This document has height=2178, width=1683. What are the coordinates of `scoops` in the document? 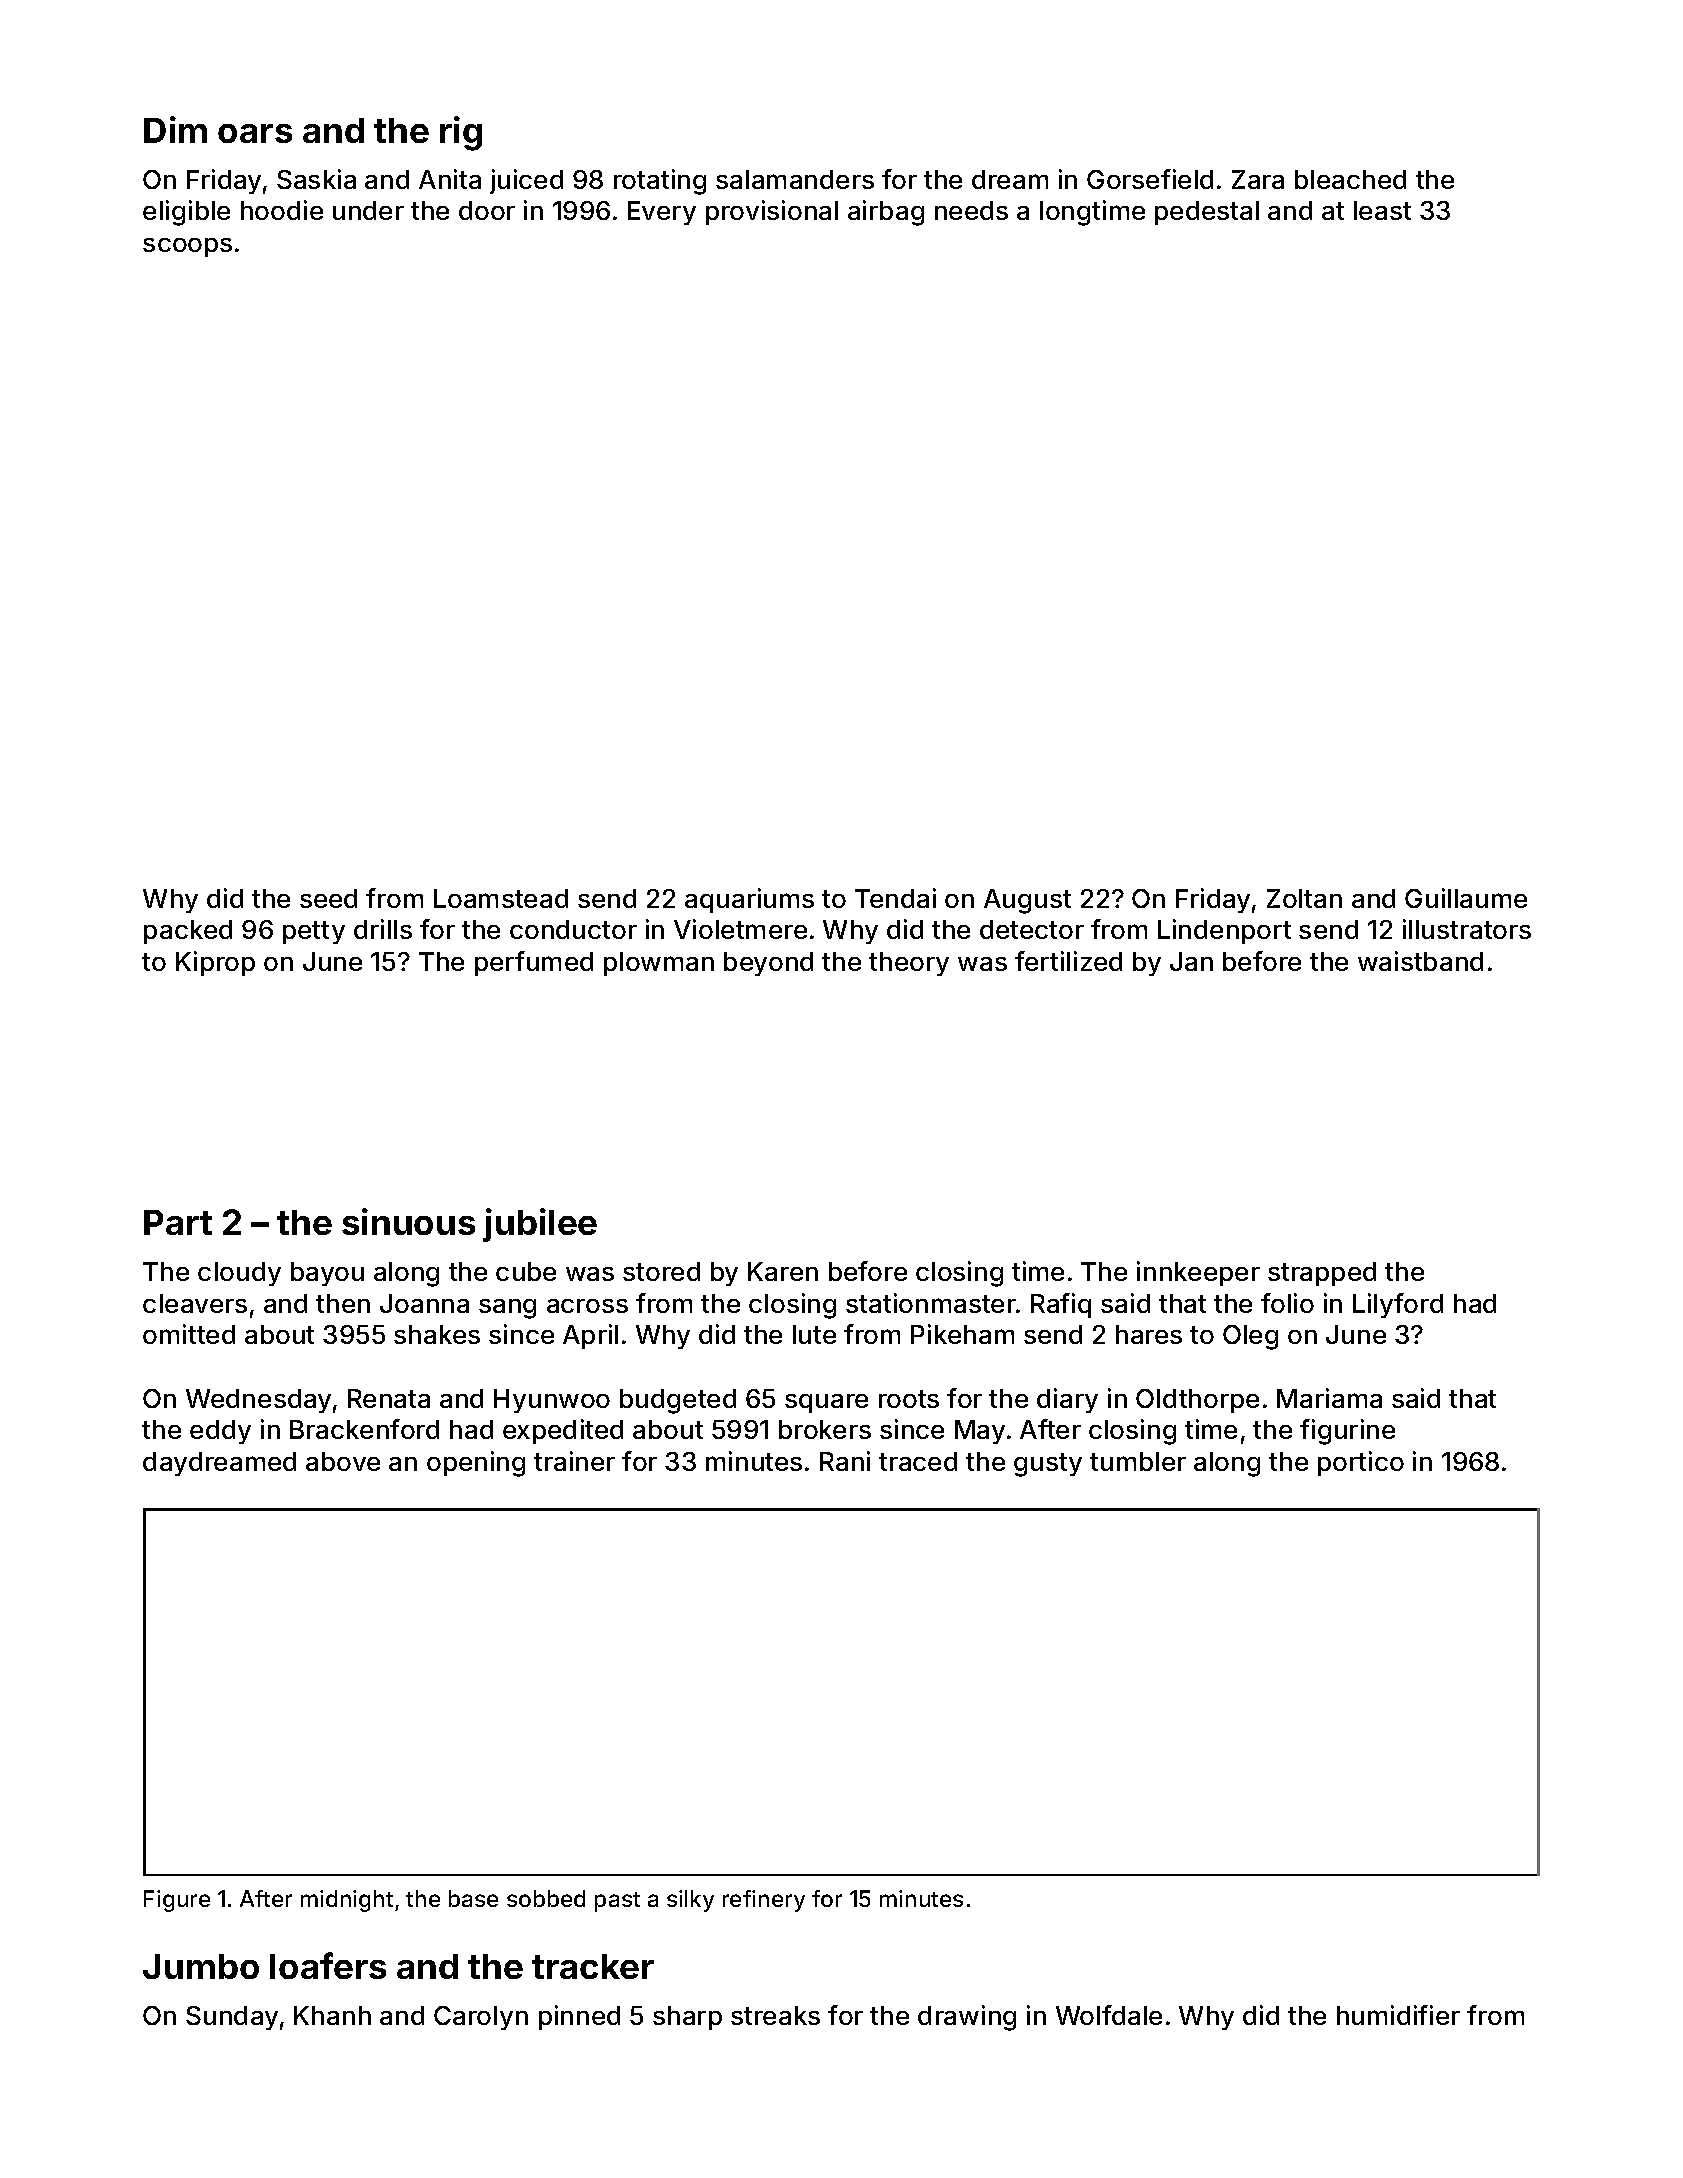 It's located at (187, 247).
